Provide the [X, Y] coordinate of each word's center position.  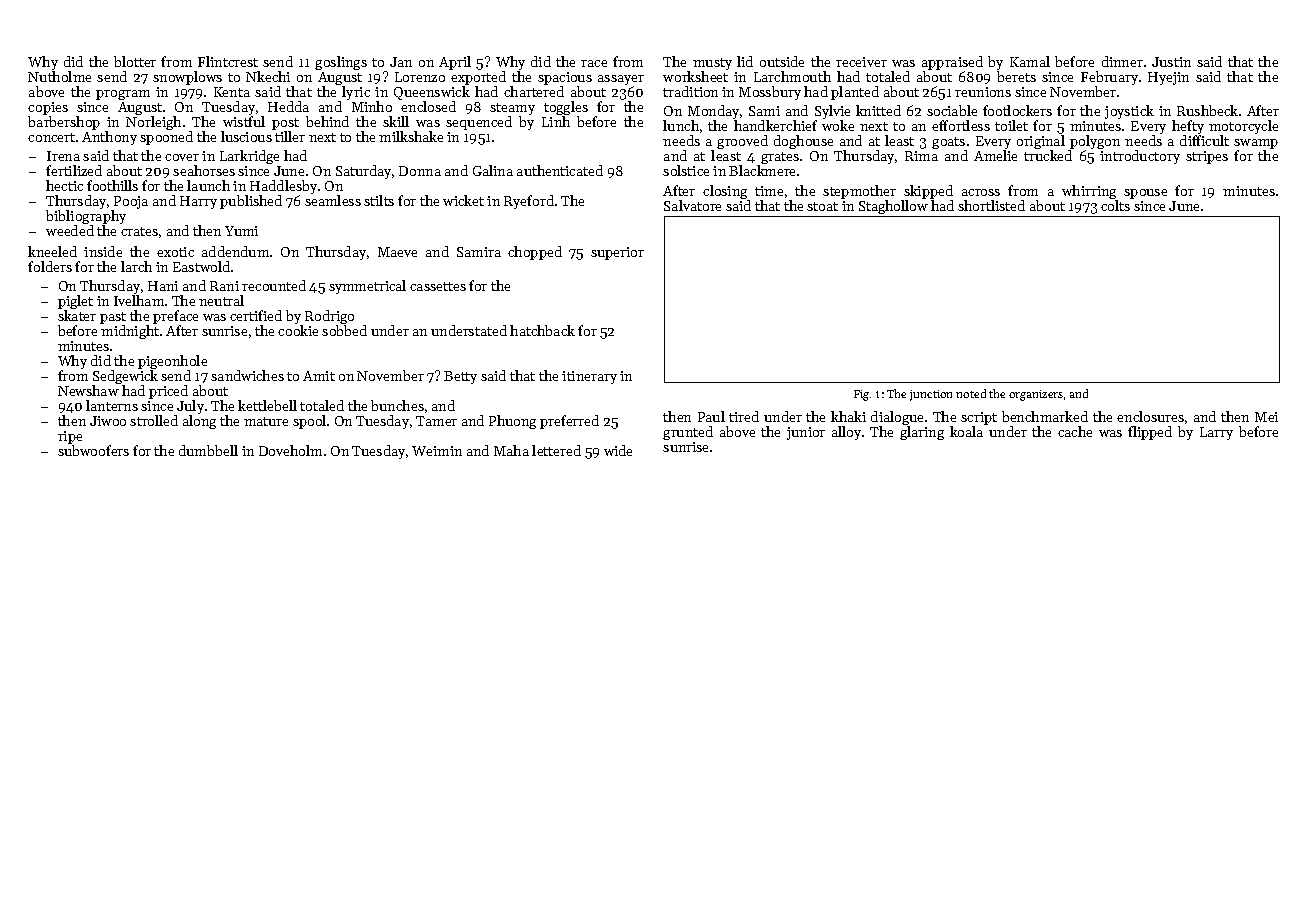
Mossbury [770, 93]
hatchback [542, 330]
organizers [1036, 395]
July [190, 407]
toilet [1011, 125]
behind [327, 121]
